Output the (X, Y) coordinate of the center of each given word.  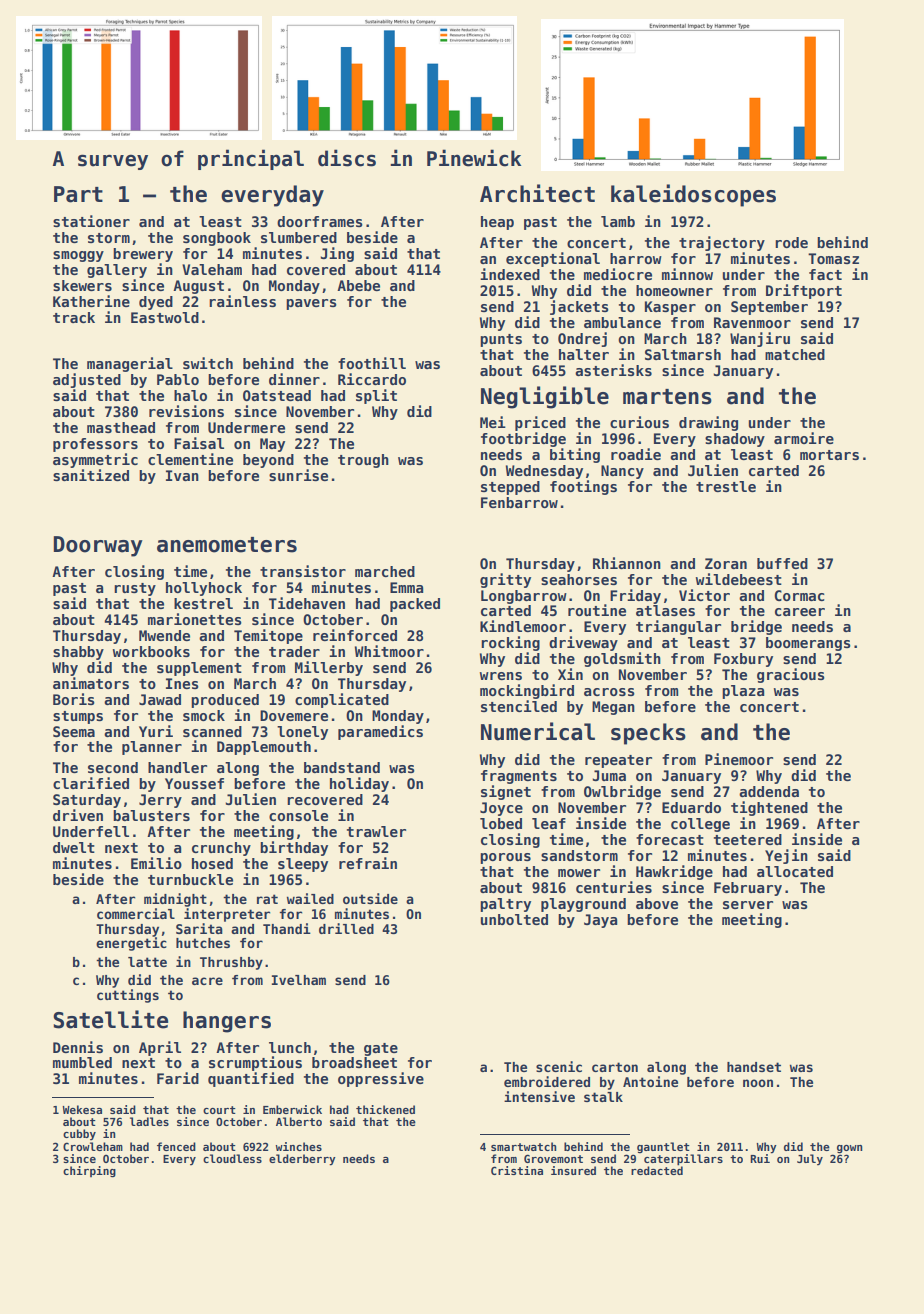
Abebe (358, 285)
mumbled (82, 1062)
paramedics (380, 732)
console (298, 815)
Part (78, 194)
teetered (748, 839)
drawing (708, 423)
